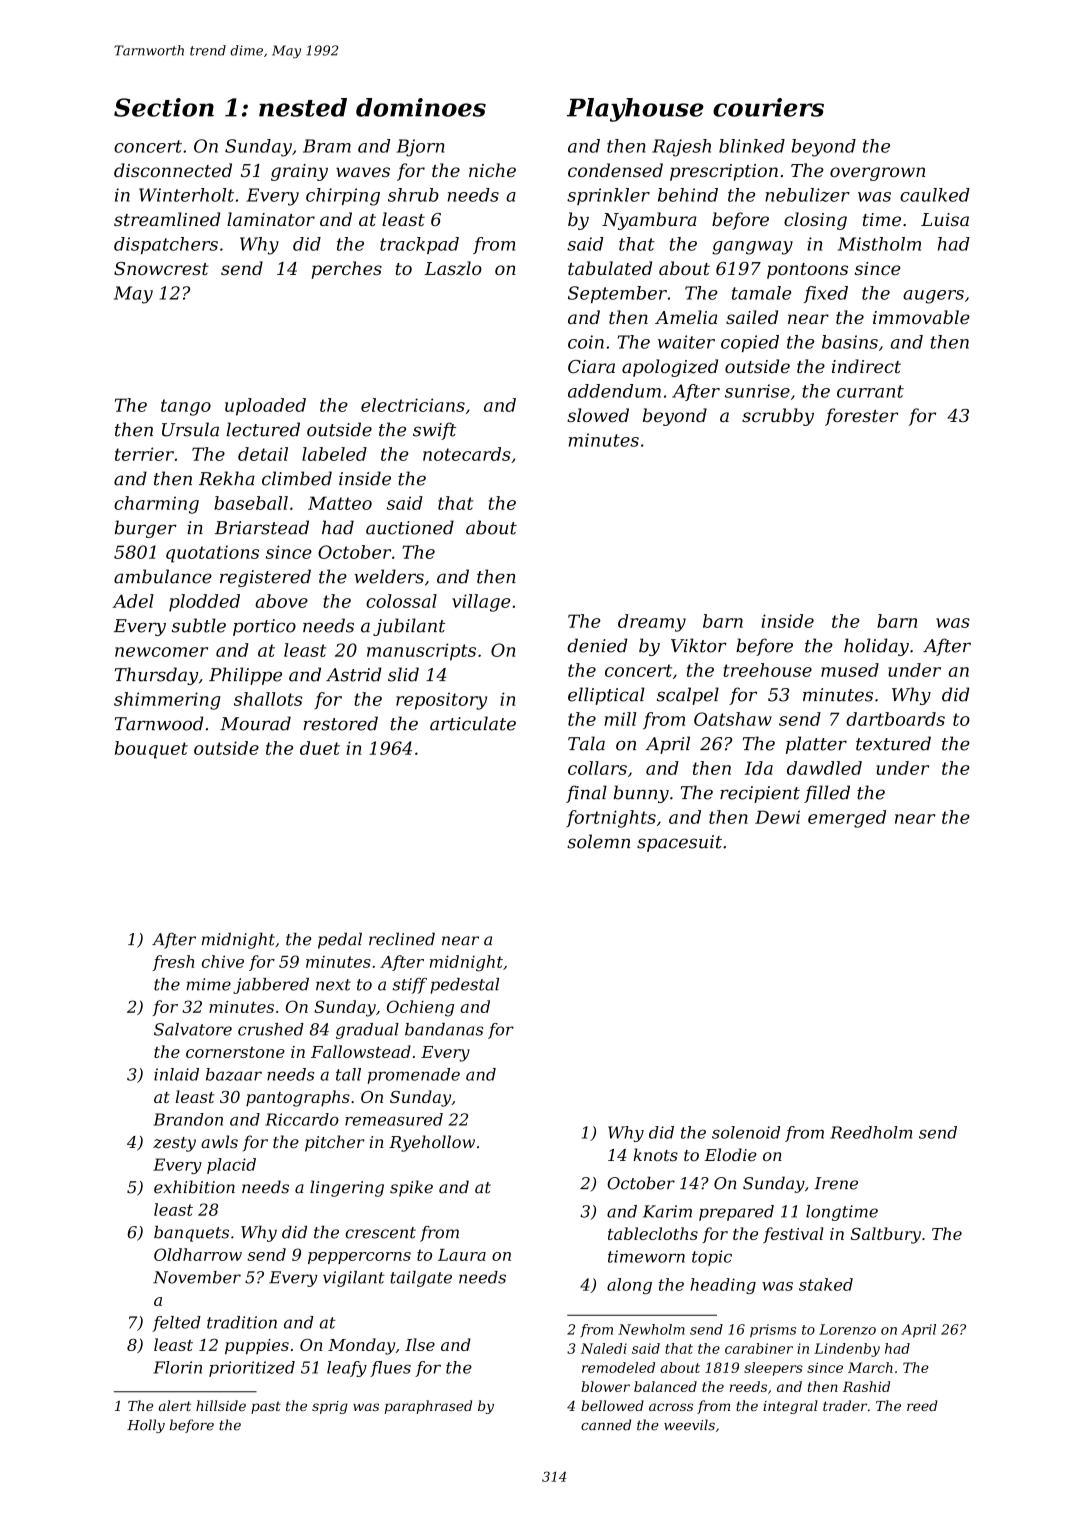 The image size is (1084, 1533). Describe the element at coordinates (876, 647) in the screenshot. I see `holiday` at that location.
